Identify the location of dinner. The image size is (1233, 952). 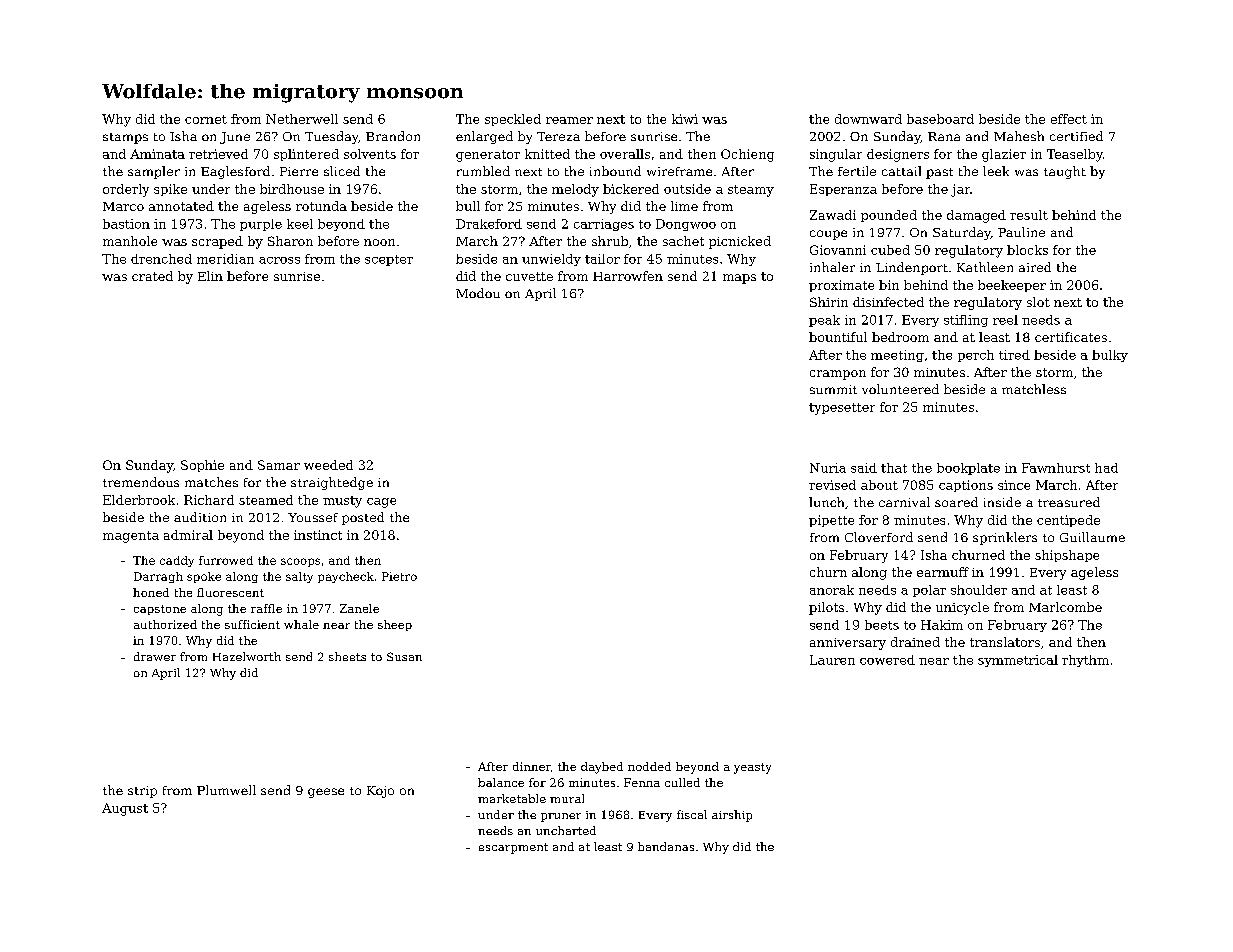
(532, 766).
